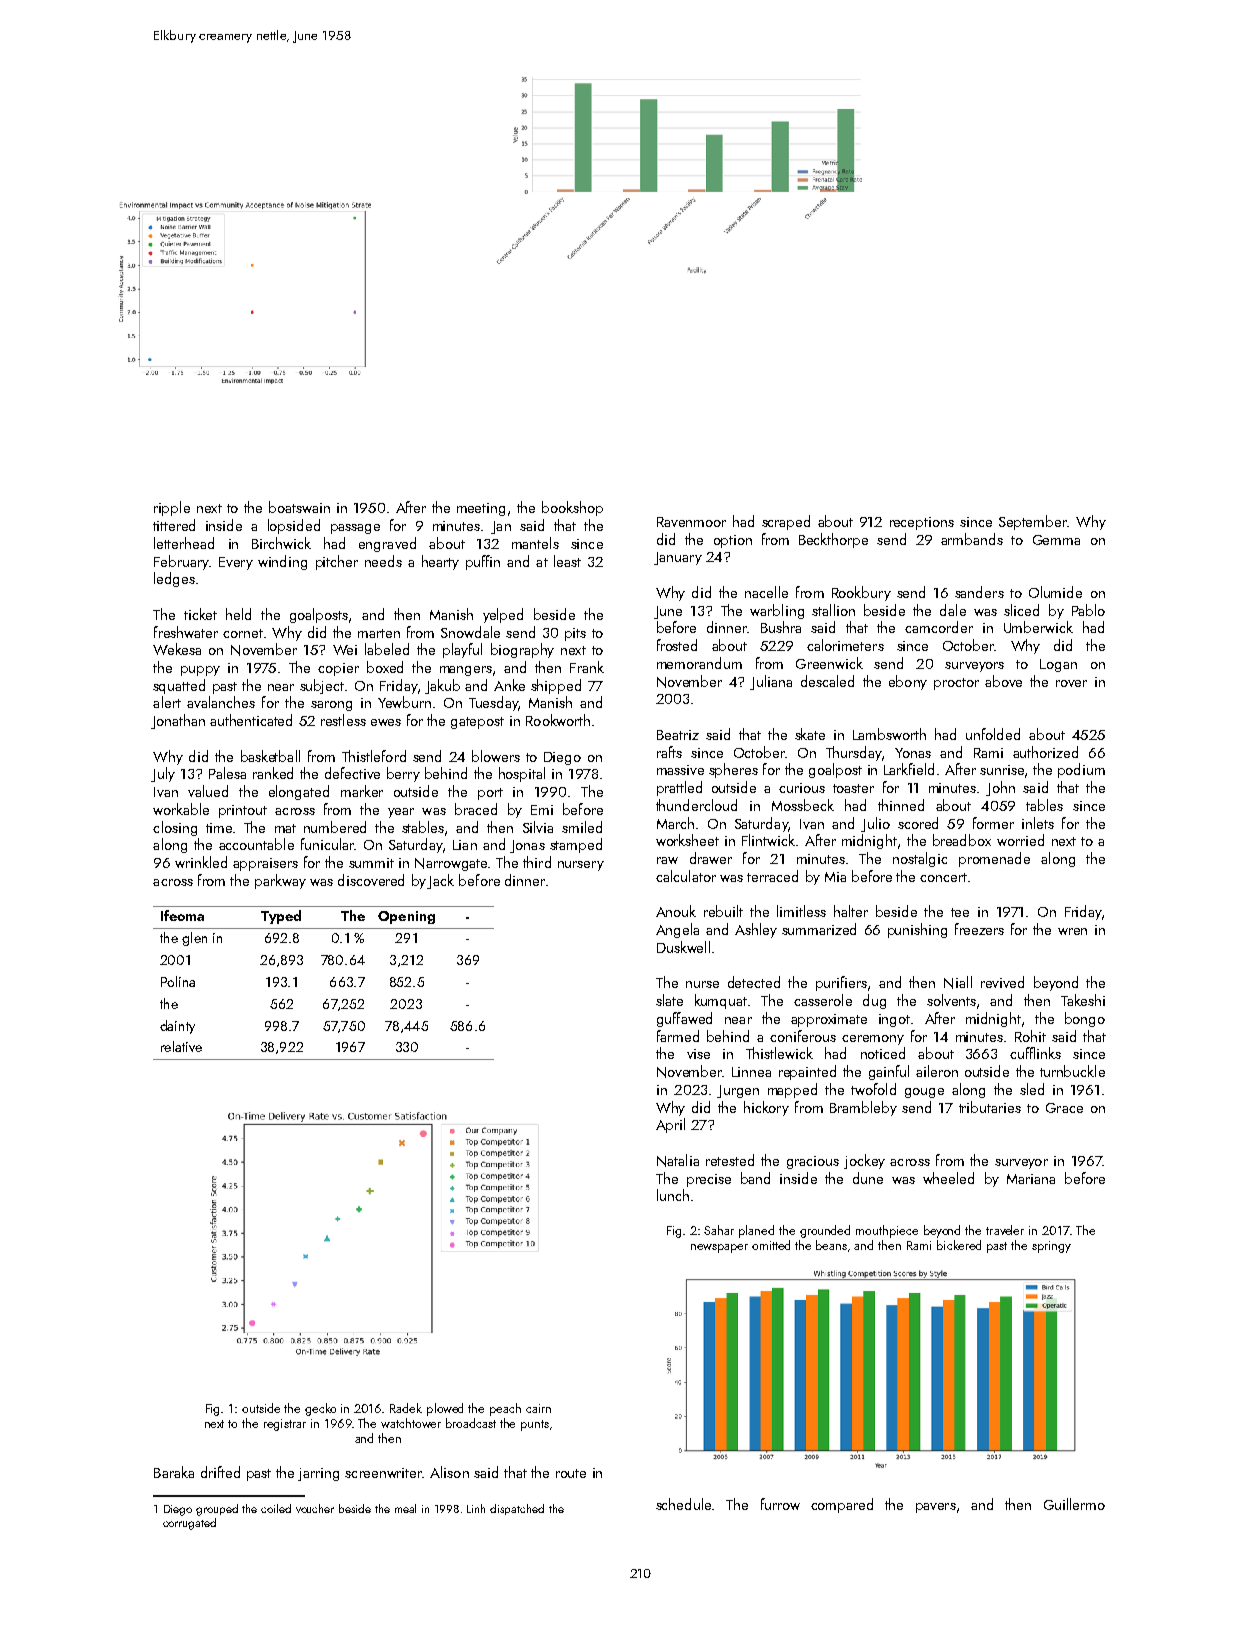 The height and width of the screenshot is (1629, 1259). What do you see at coordinates (406, 917) in the screenshot?
I see `Opening` at bounding box center [406, 917].
